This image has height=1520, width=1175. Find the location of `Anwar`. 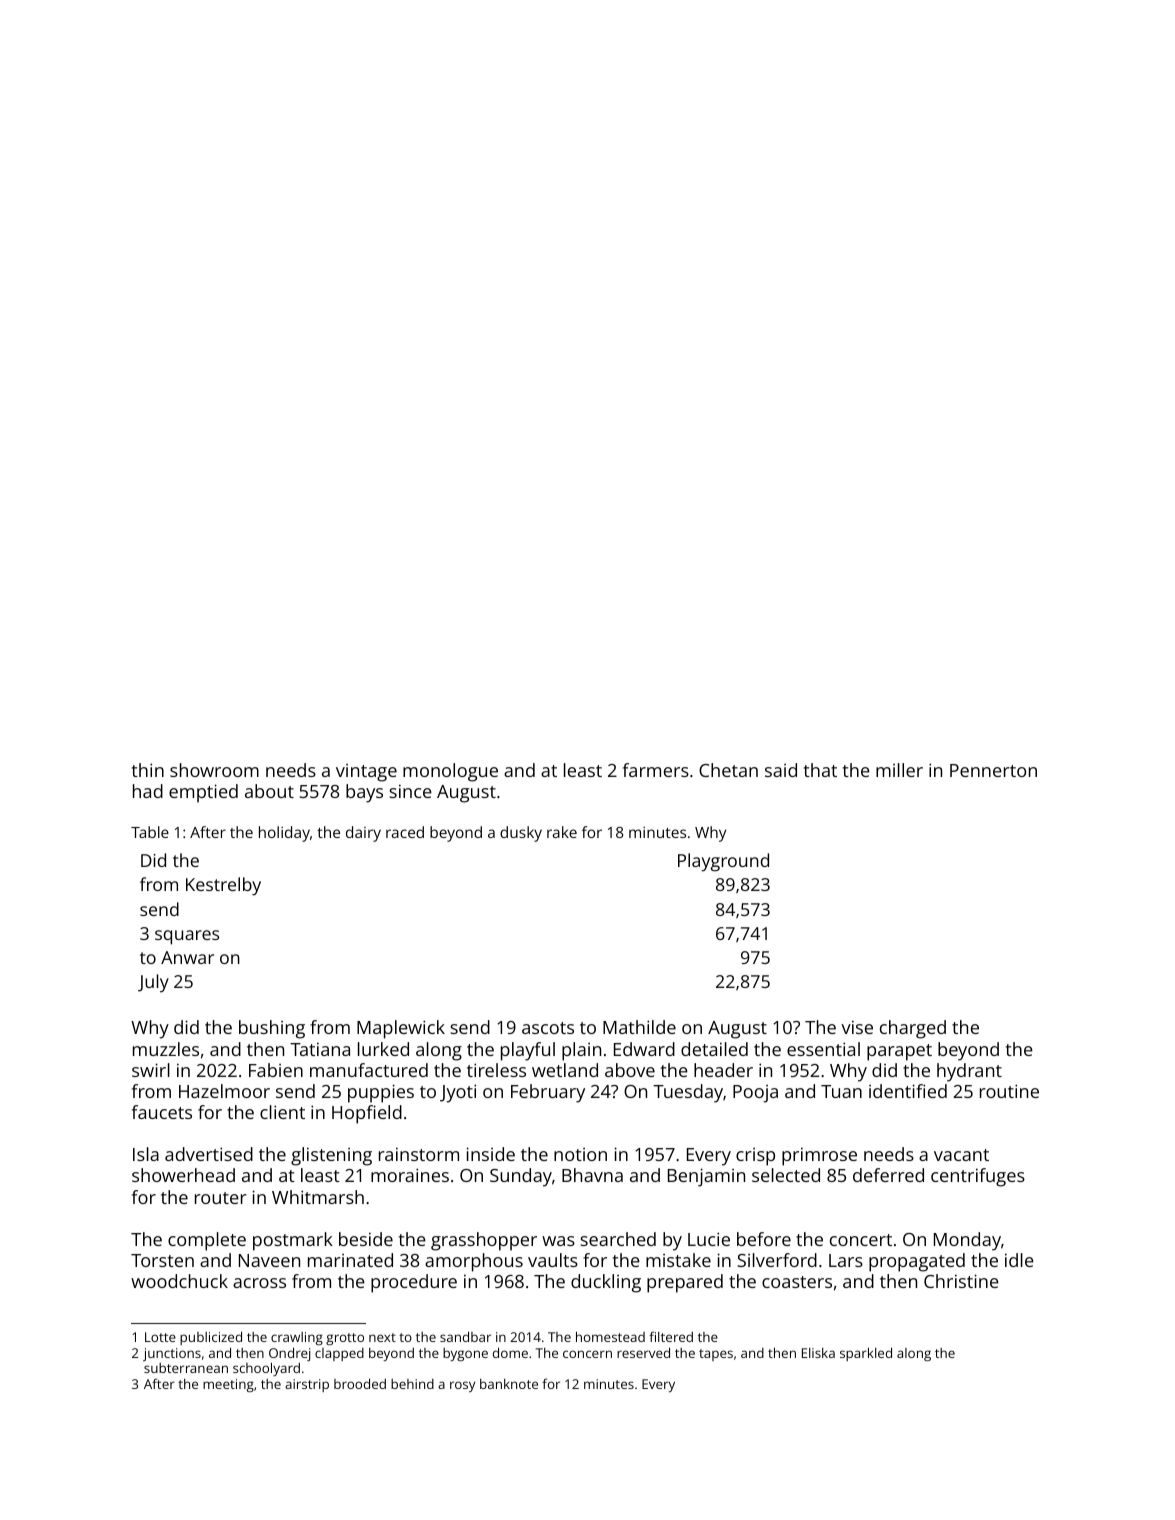

Anwar is located at coordinates (187, 957).
